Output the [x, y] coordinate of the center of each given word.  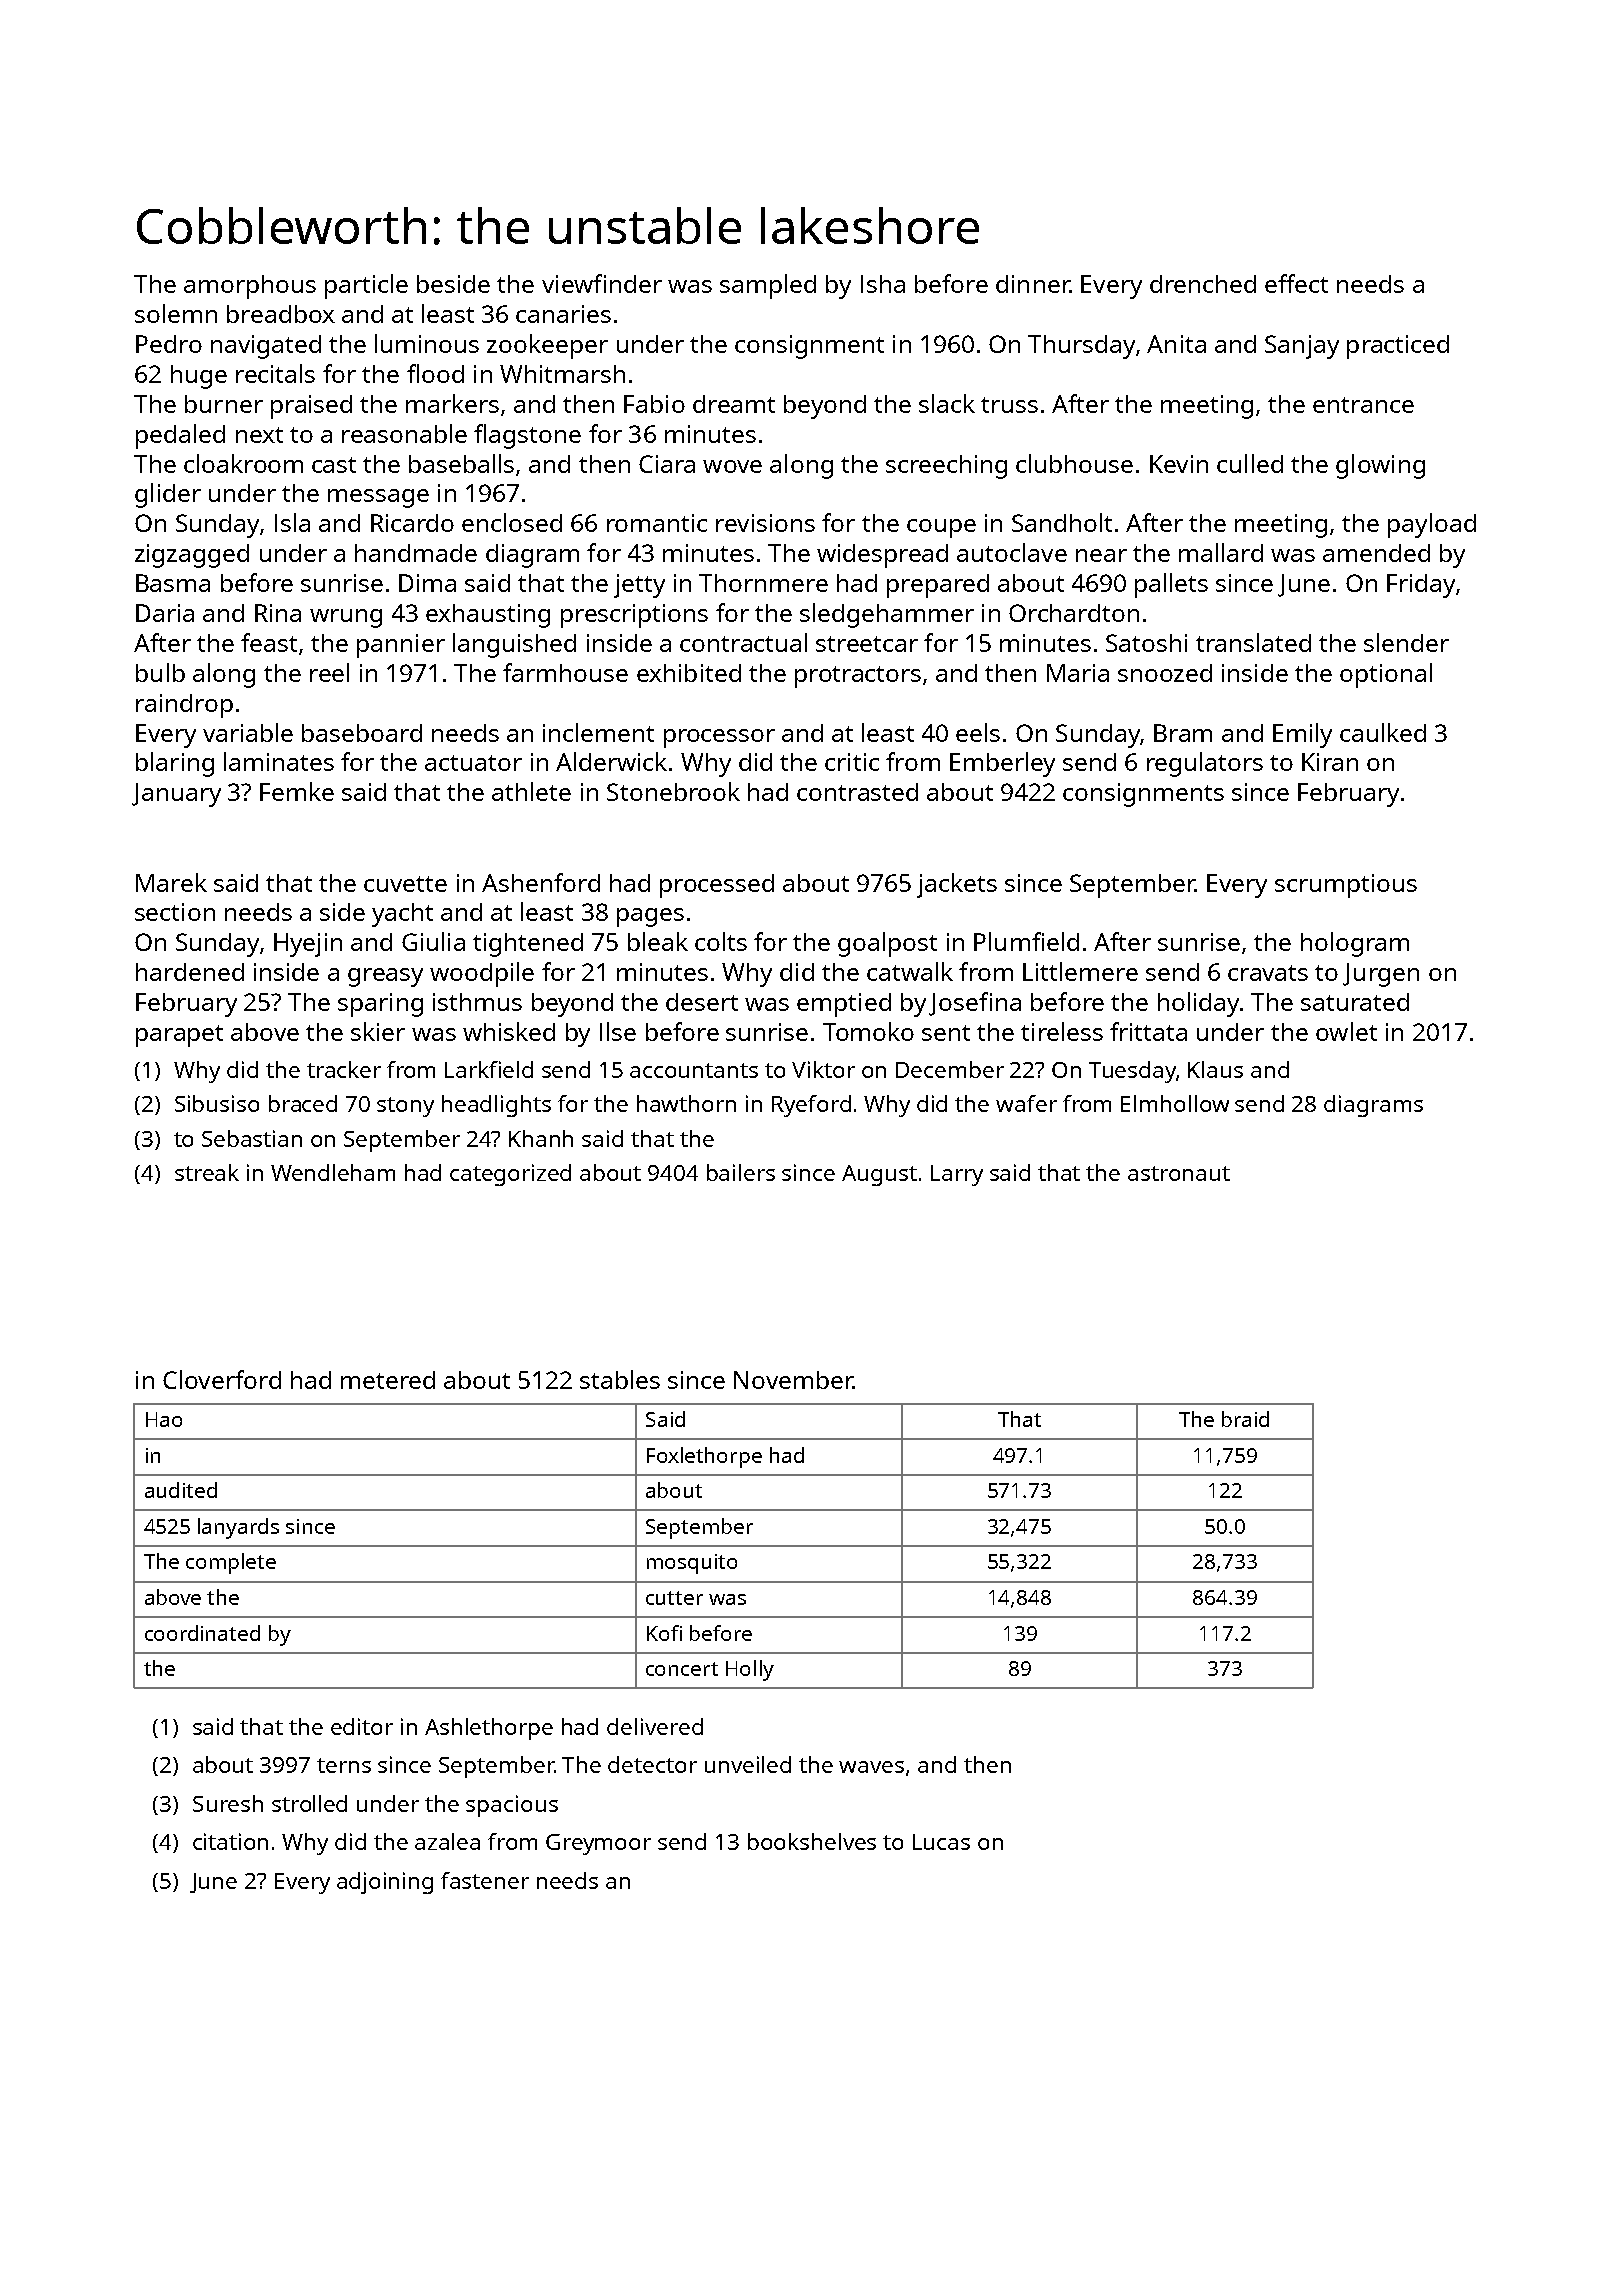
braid [1245, 1419]
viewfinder [602, 283]
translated [1253, 642]
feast [269, 642]
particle [366, 286]
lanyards [238, 1528]
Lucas [941, 1842]
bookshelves [812, 1841]
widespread [882, 556]
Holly [750, 1670]
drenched [1203, 284]
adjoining [385, 1883]
